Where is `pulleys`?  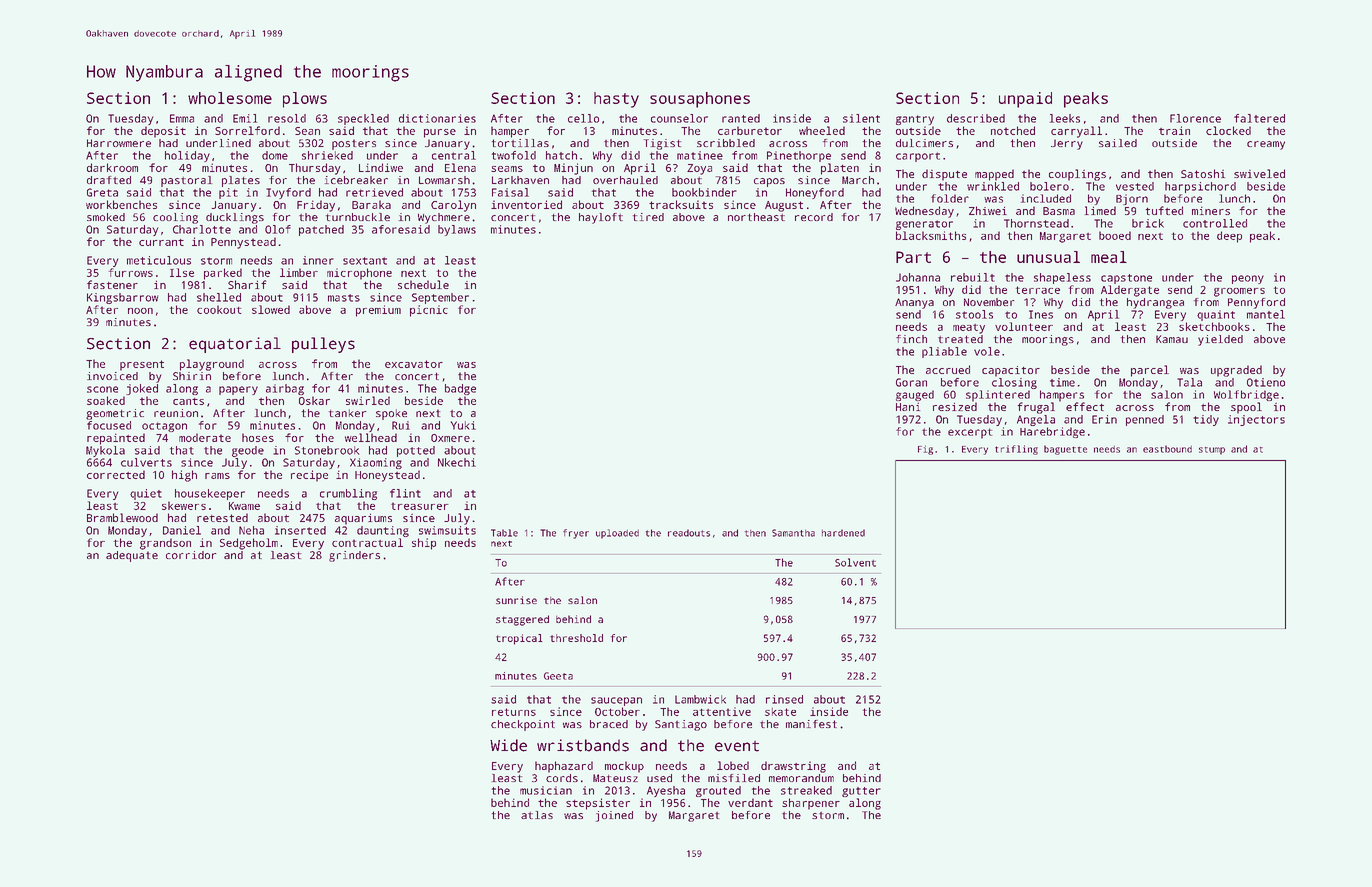 pulleys is located at coordinates (323, 345).
